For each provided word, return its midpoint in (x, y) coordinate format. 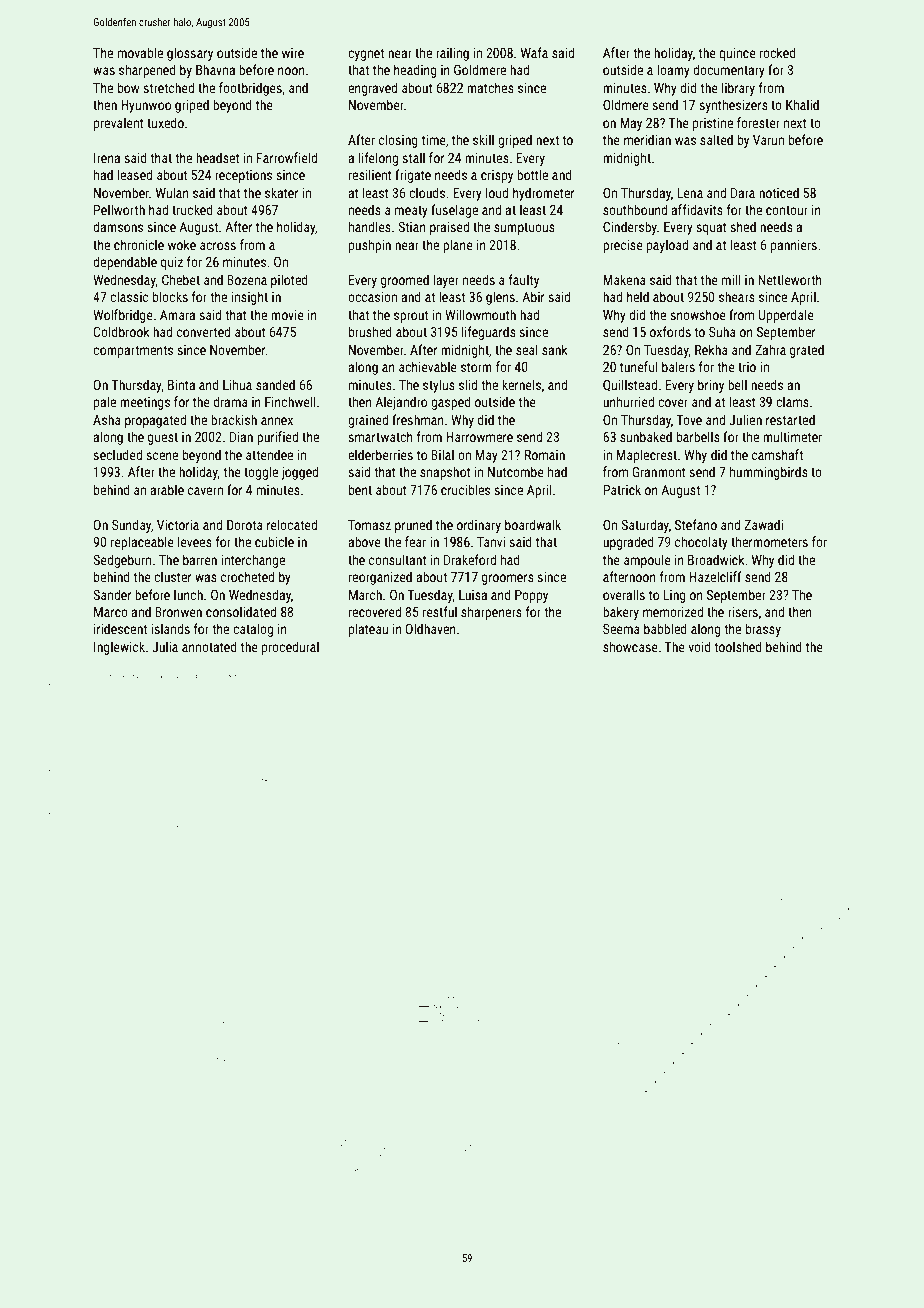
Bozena (247, 280)
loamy (673, 71)
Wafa (534, 52)
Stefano (696, 524)
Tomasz (369, 525)
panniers (794, 246)
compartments (133, 352)
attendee (269, 454)
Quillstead (630, 385)
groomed (405, 281)
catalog (253, 630)
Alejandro (401, 403)
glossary (190, 54)
